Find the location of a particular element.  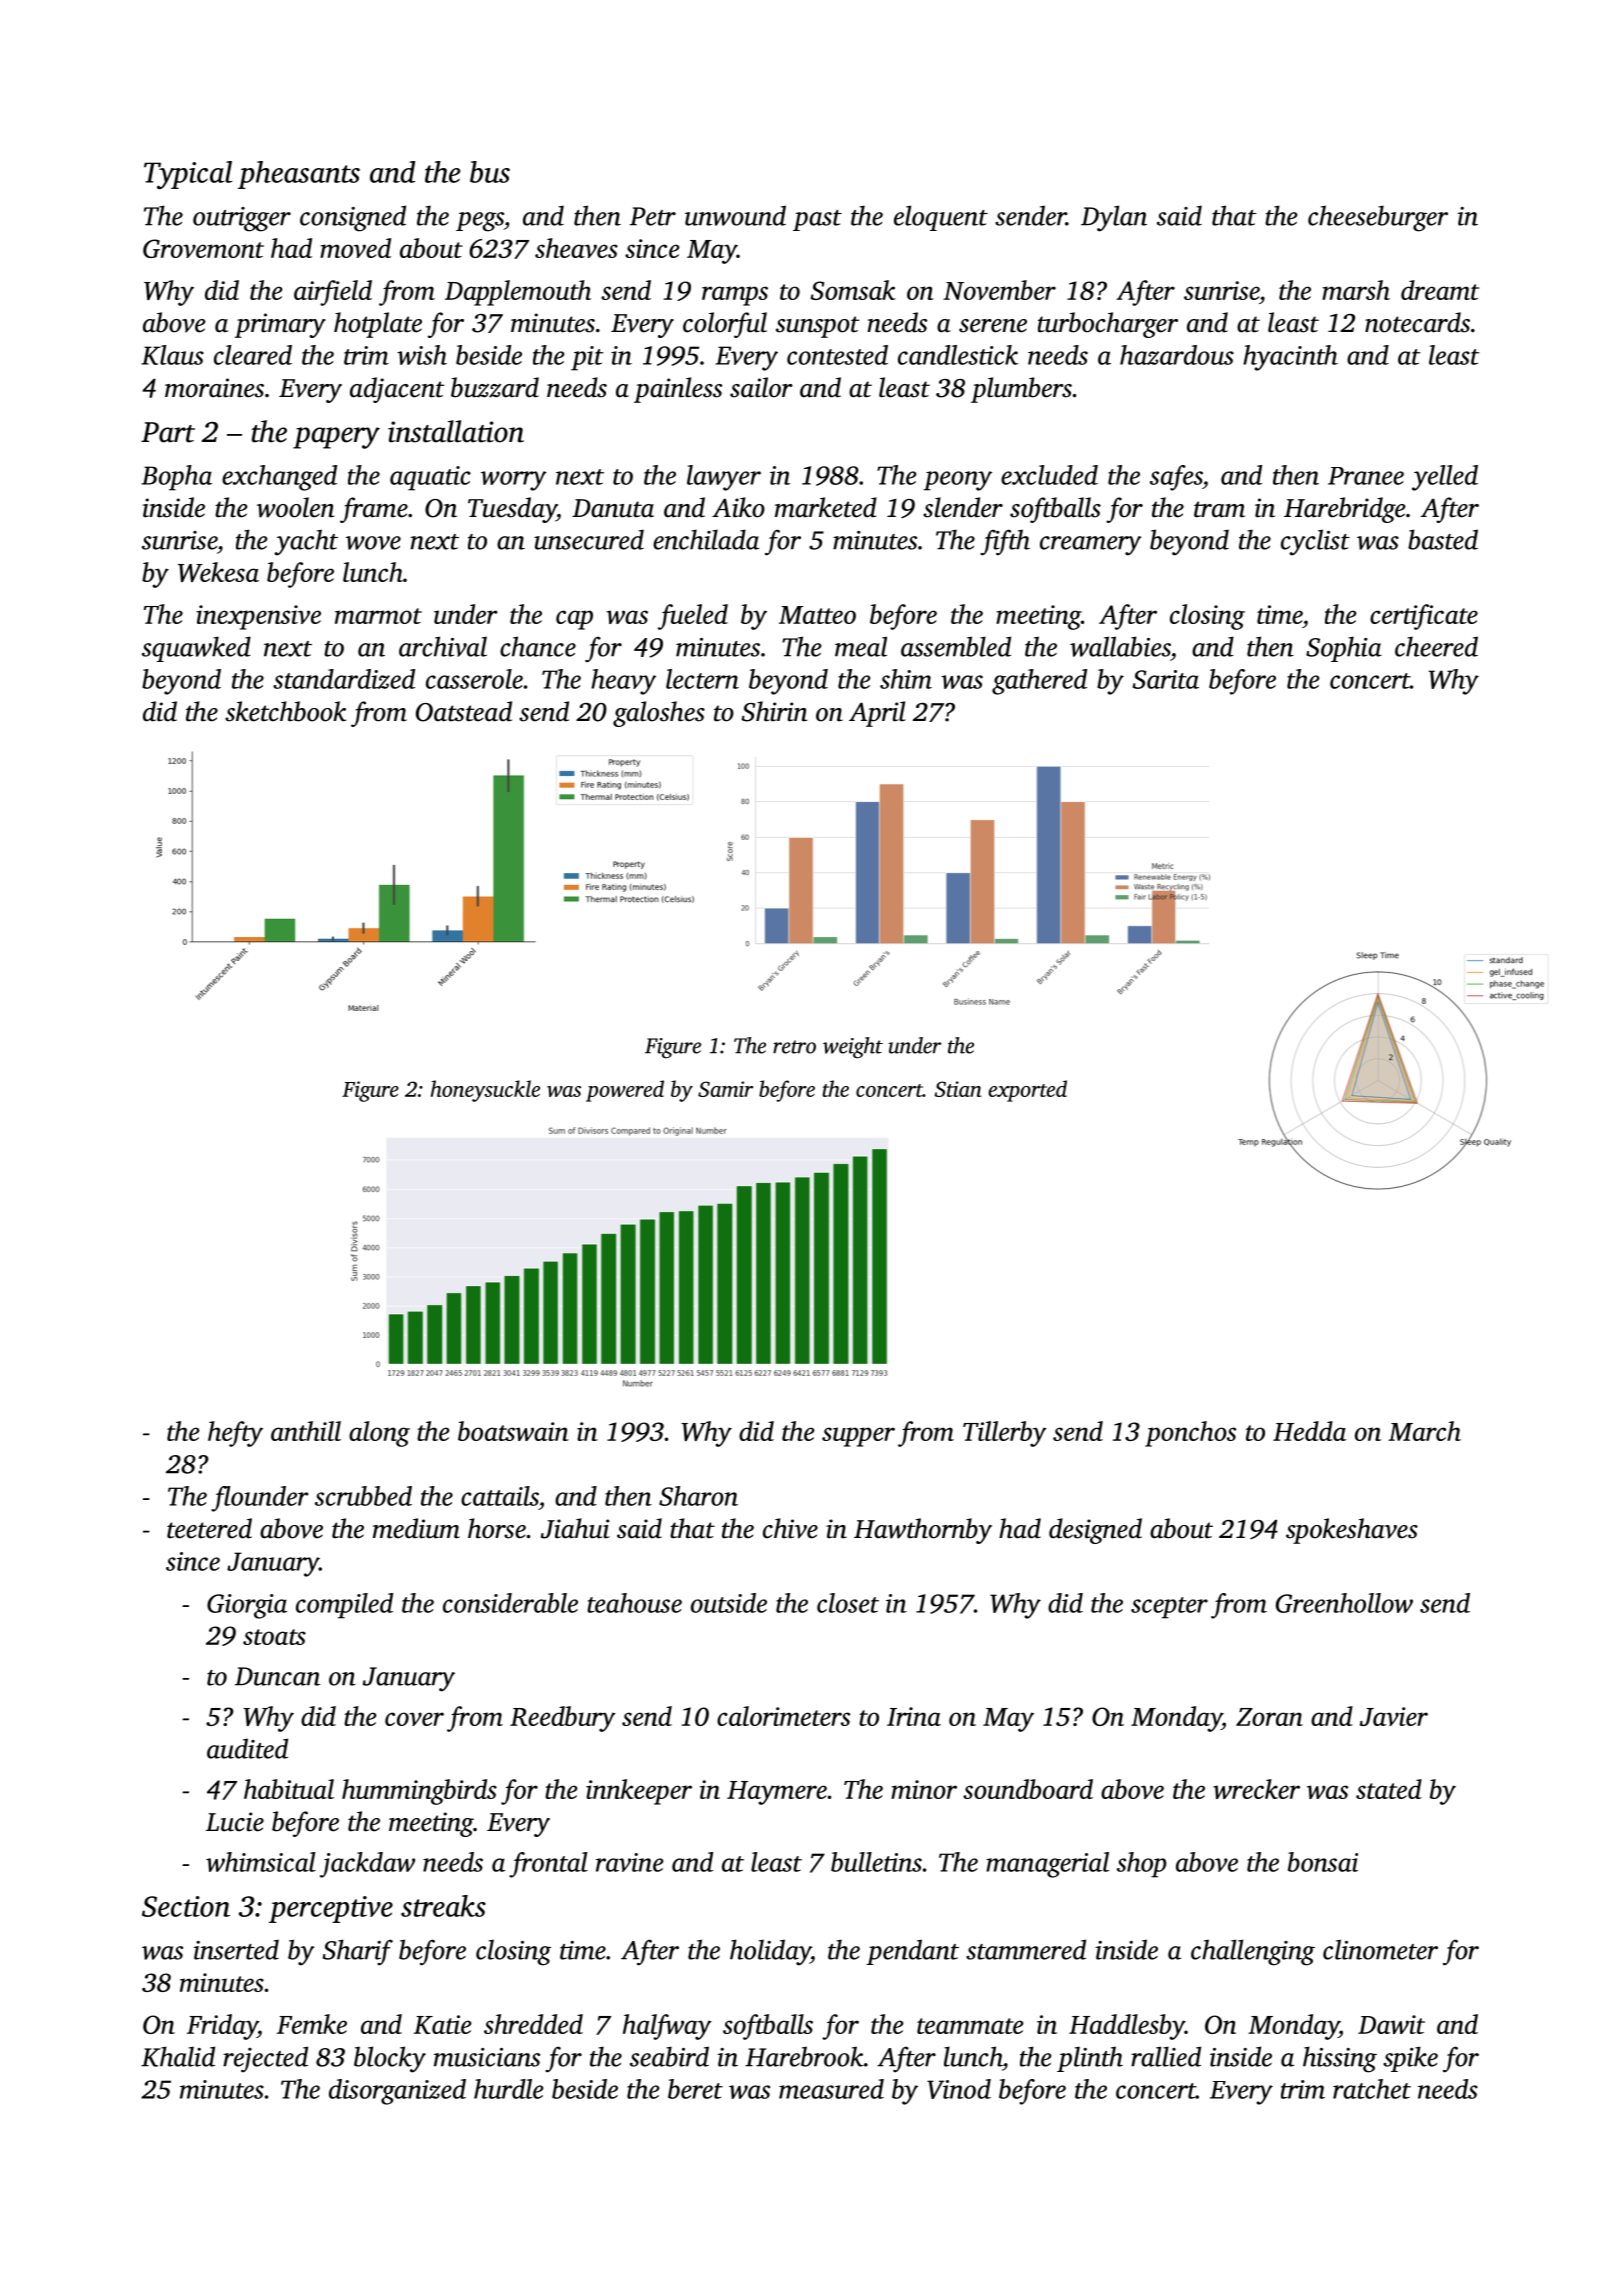

archival is located at coordinates (443, 646).
